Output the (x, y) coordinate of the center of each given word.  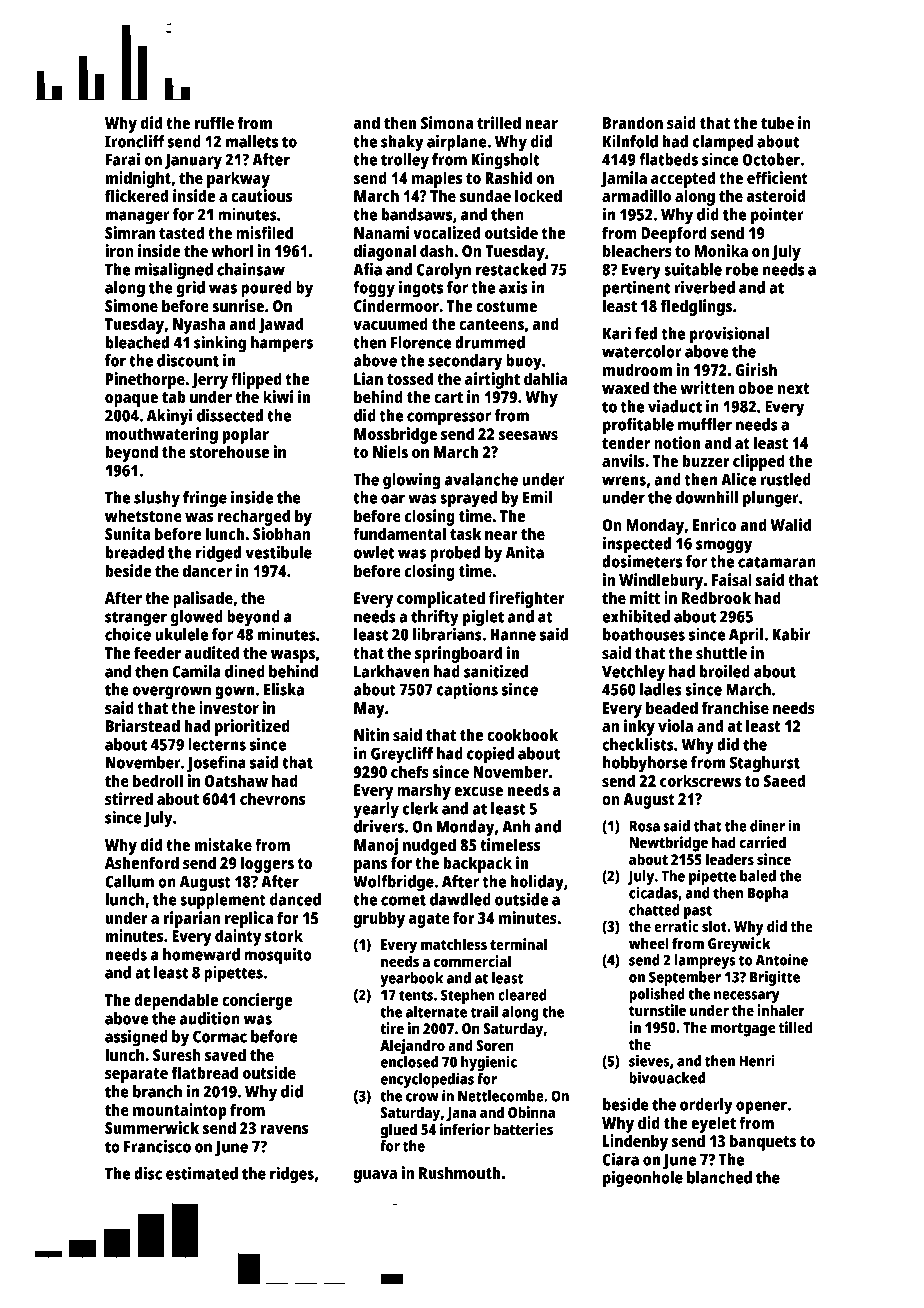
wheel (649, 943)
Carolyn (444, 271)
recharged (254, 517)
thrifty (435, 618)
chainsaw (251, 269)
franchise (735, 707)
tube (777, 122)
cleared (522, 995)
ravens (284, 1129)
